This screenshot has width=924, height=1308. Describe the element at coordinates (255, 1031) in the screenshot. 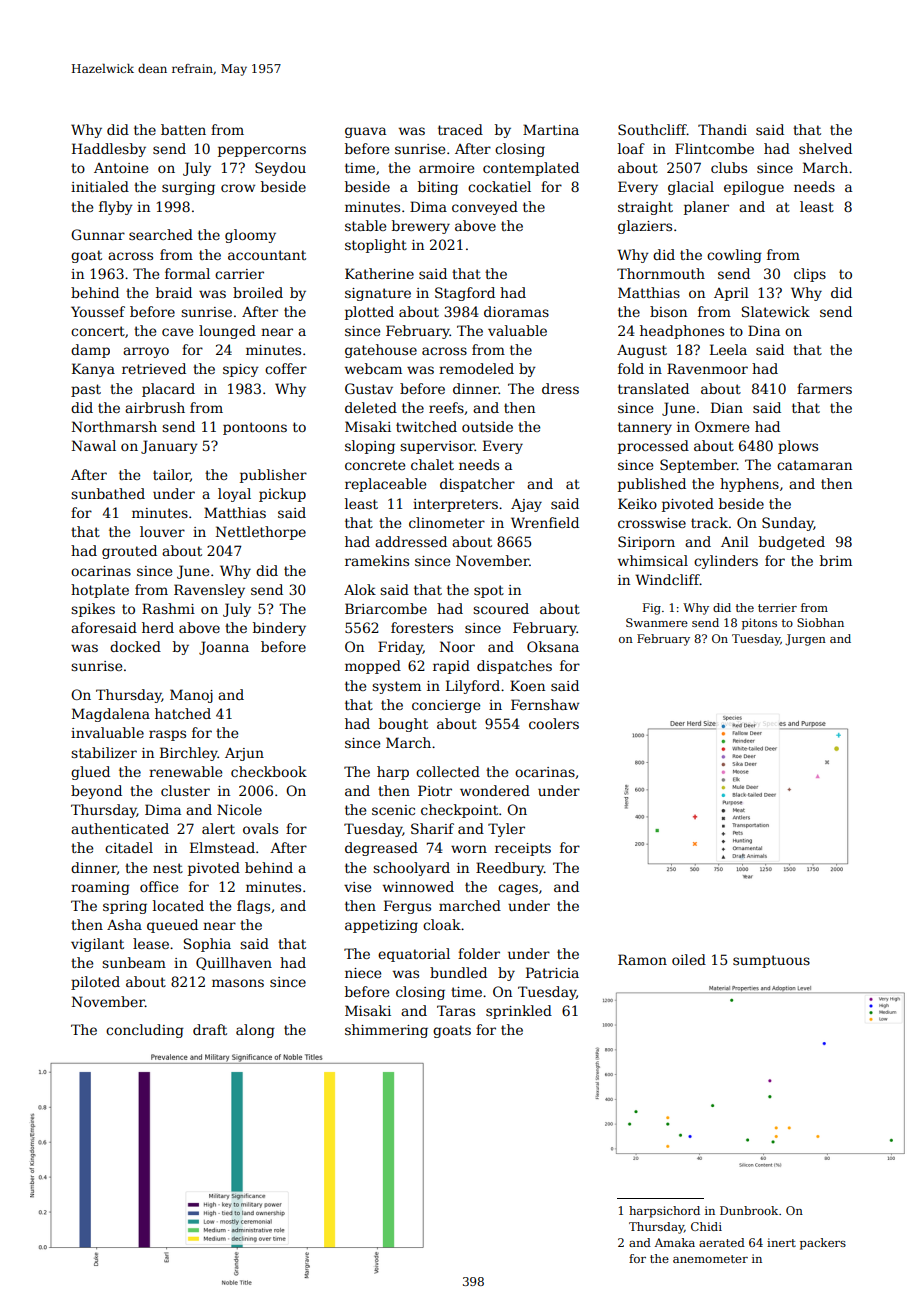

I see `along` at that location.
